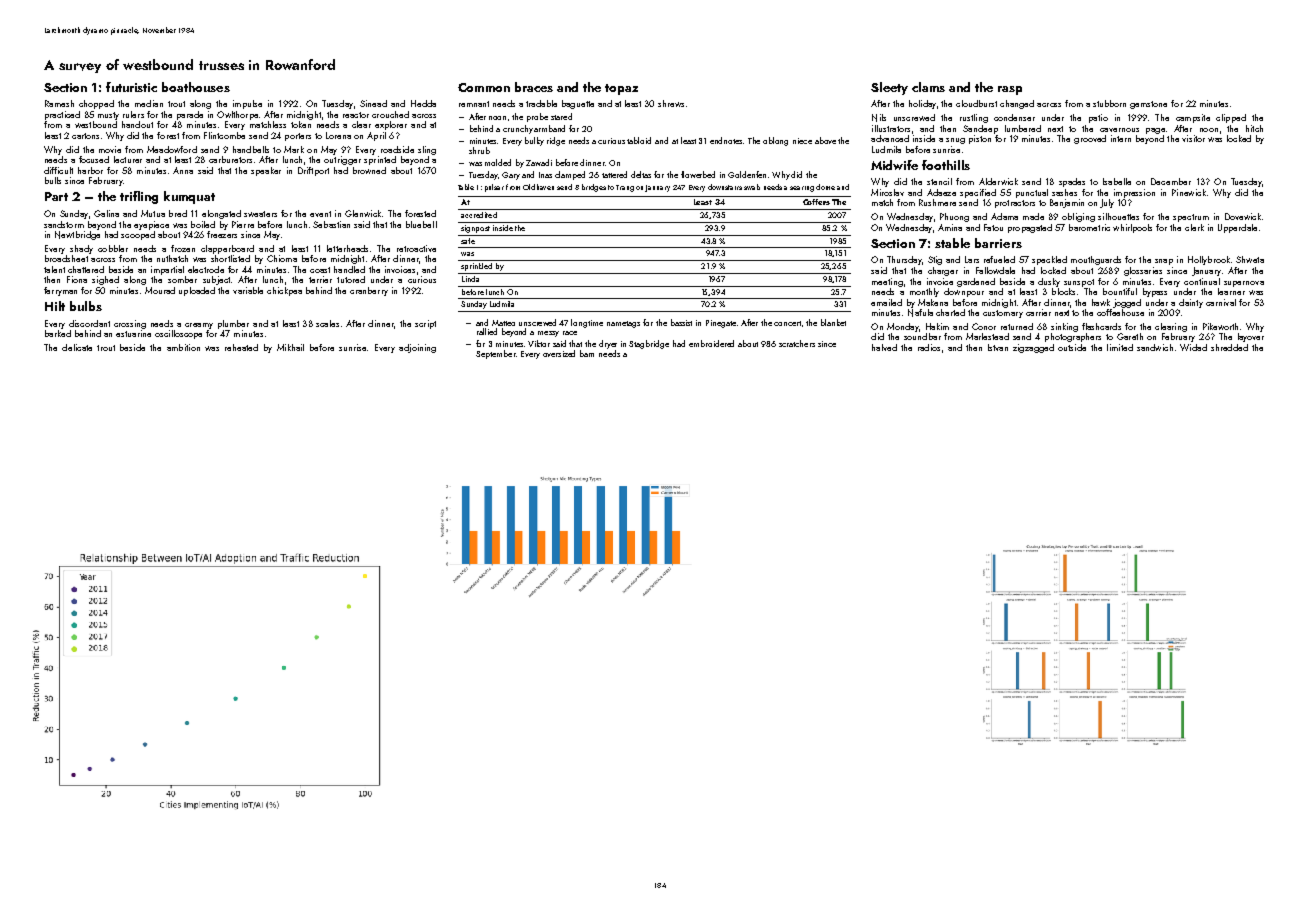 The width and height of the page is (1308, 924). Describe the element at coordinates (197, 291) in the page. I see `uploaded` at that location.
